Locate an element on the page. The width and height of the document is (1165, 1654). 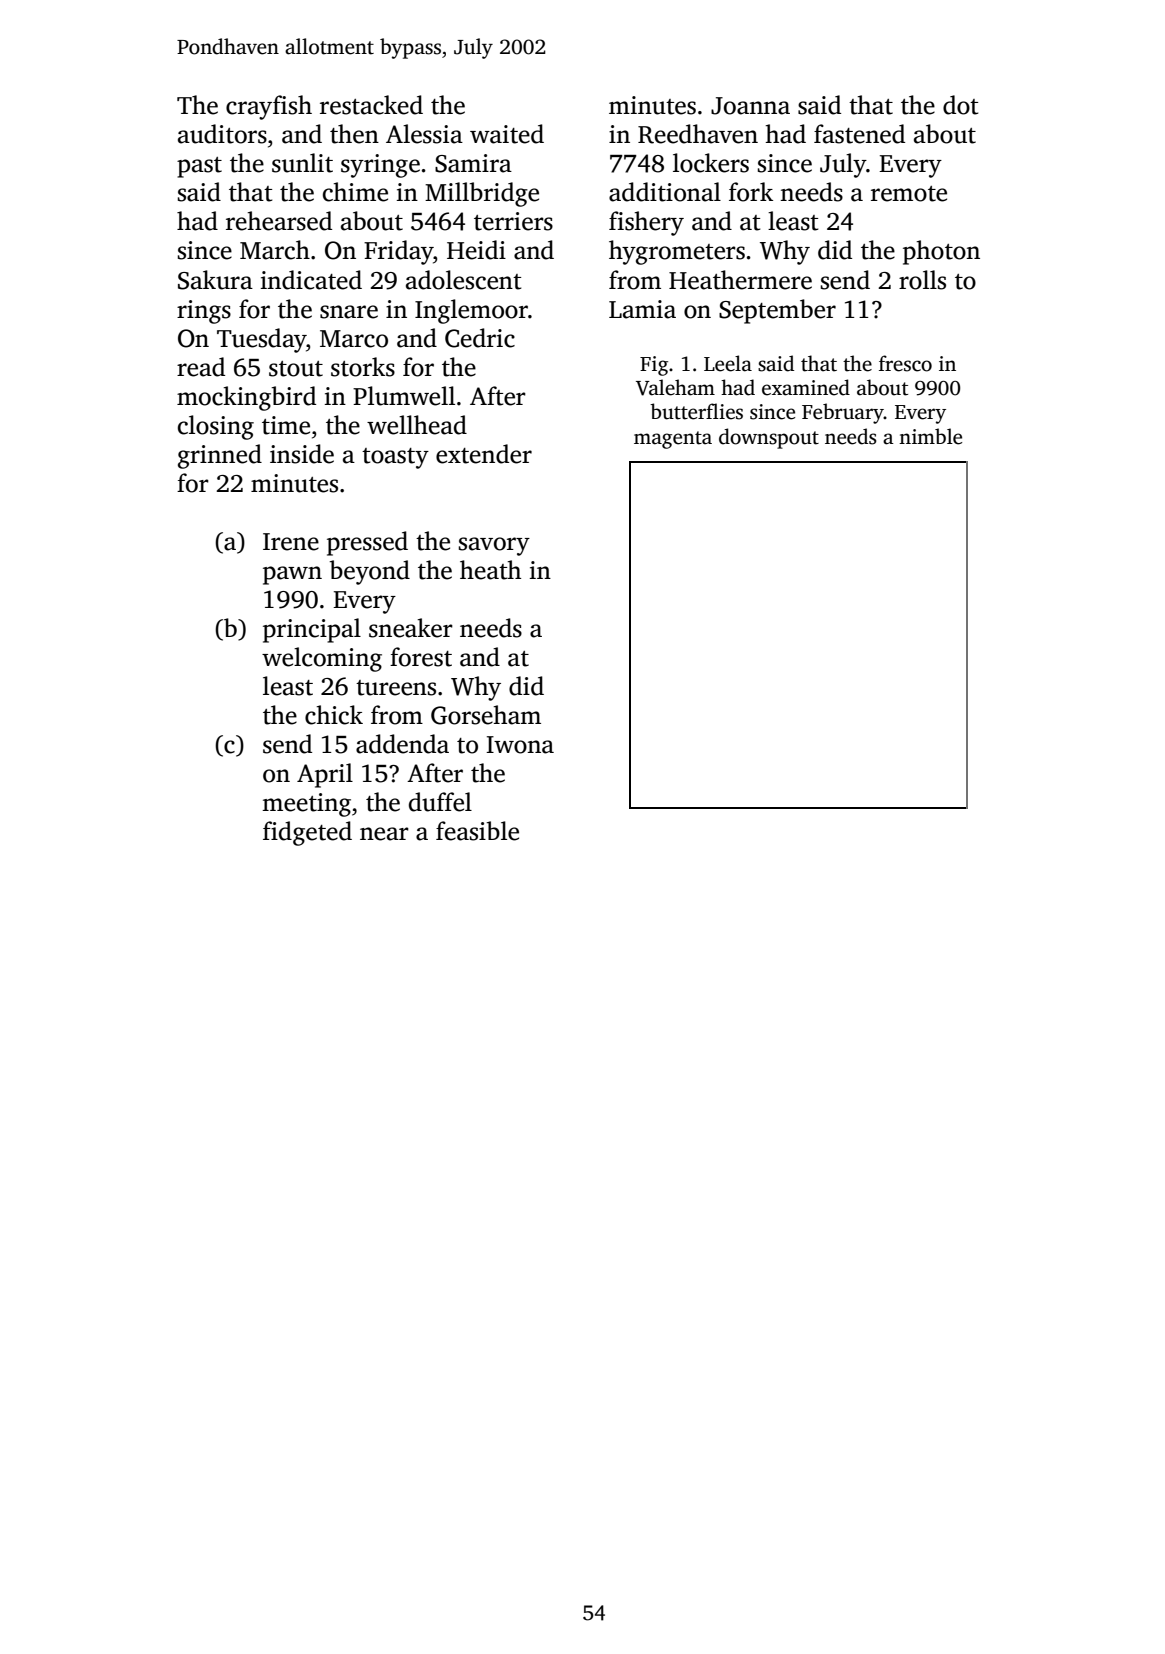
dot is located at coordinates (960, 105).
